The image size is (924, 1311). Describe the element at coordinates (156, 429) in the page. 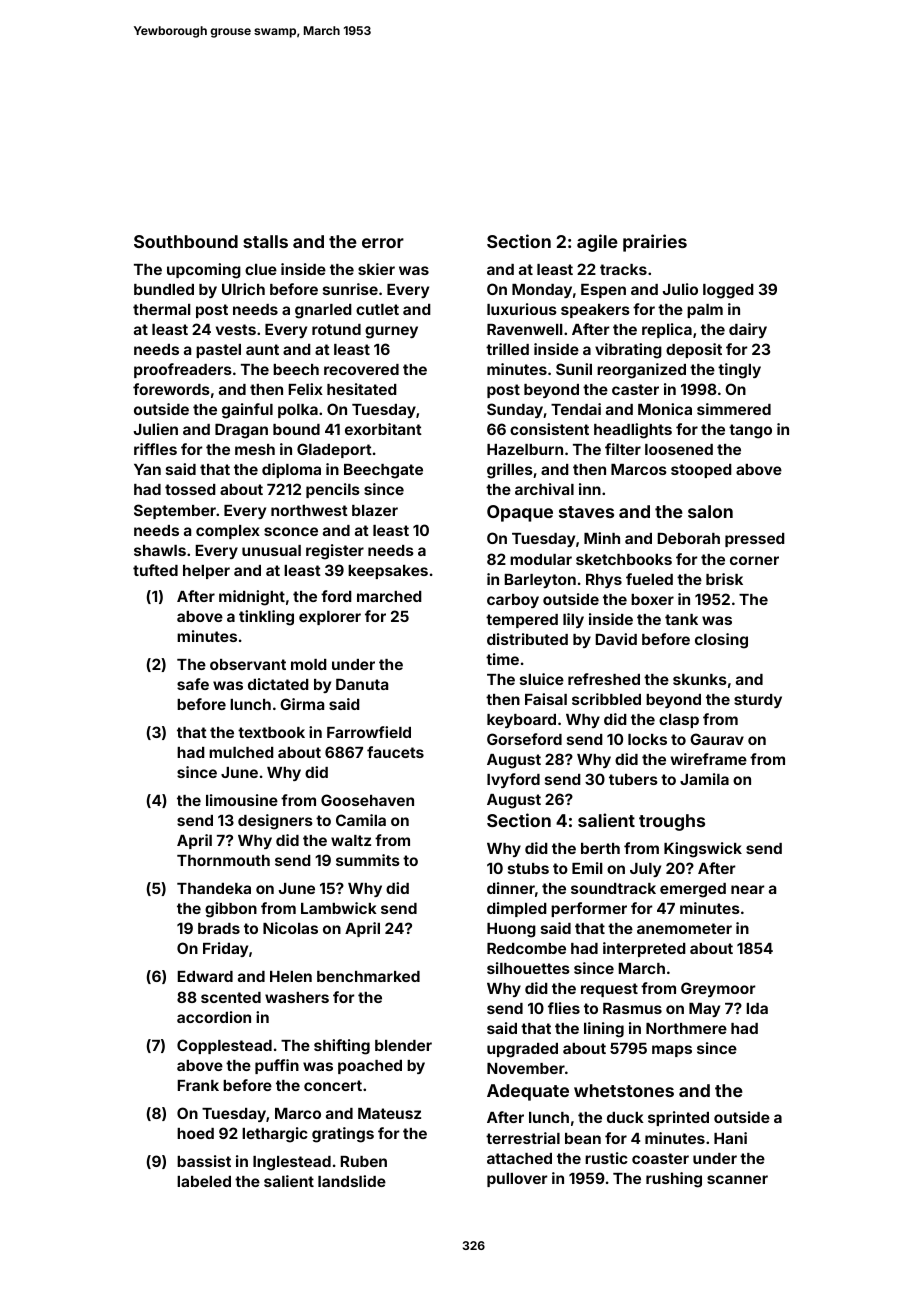

I see `Julien` at that location.
